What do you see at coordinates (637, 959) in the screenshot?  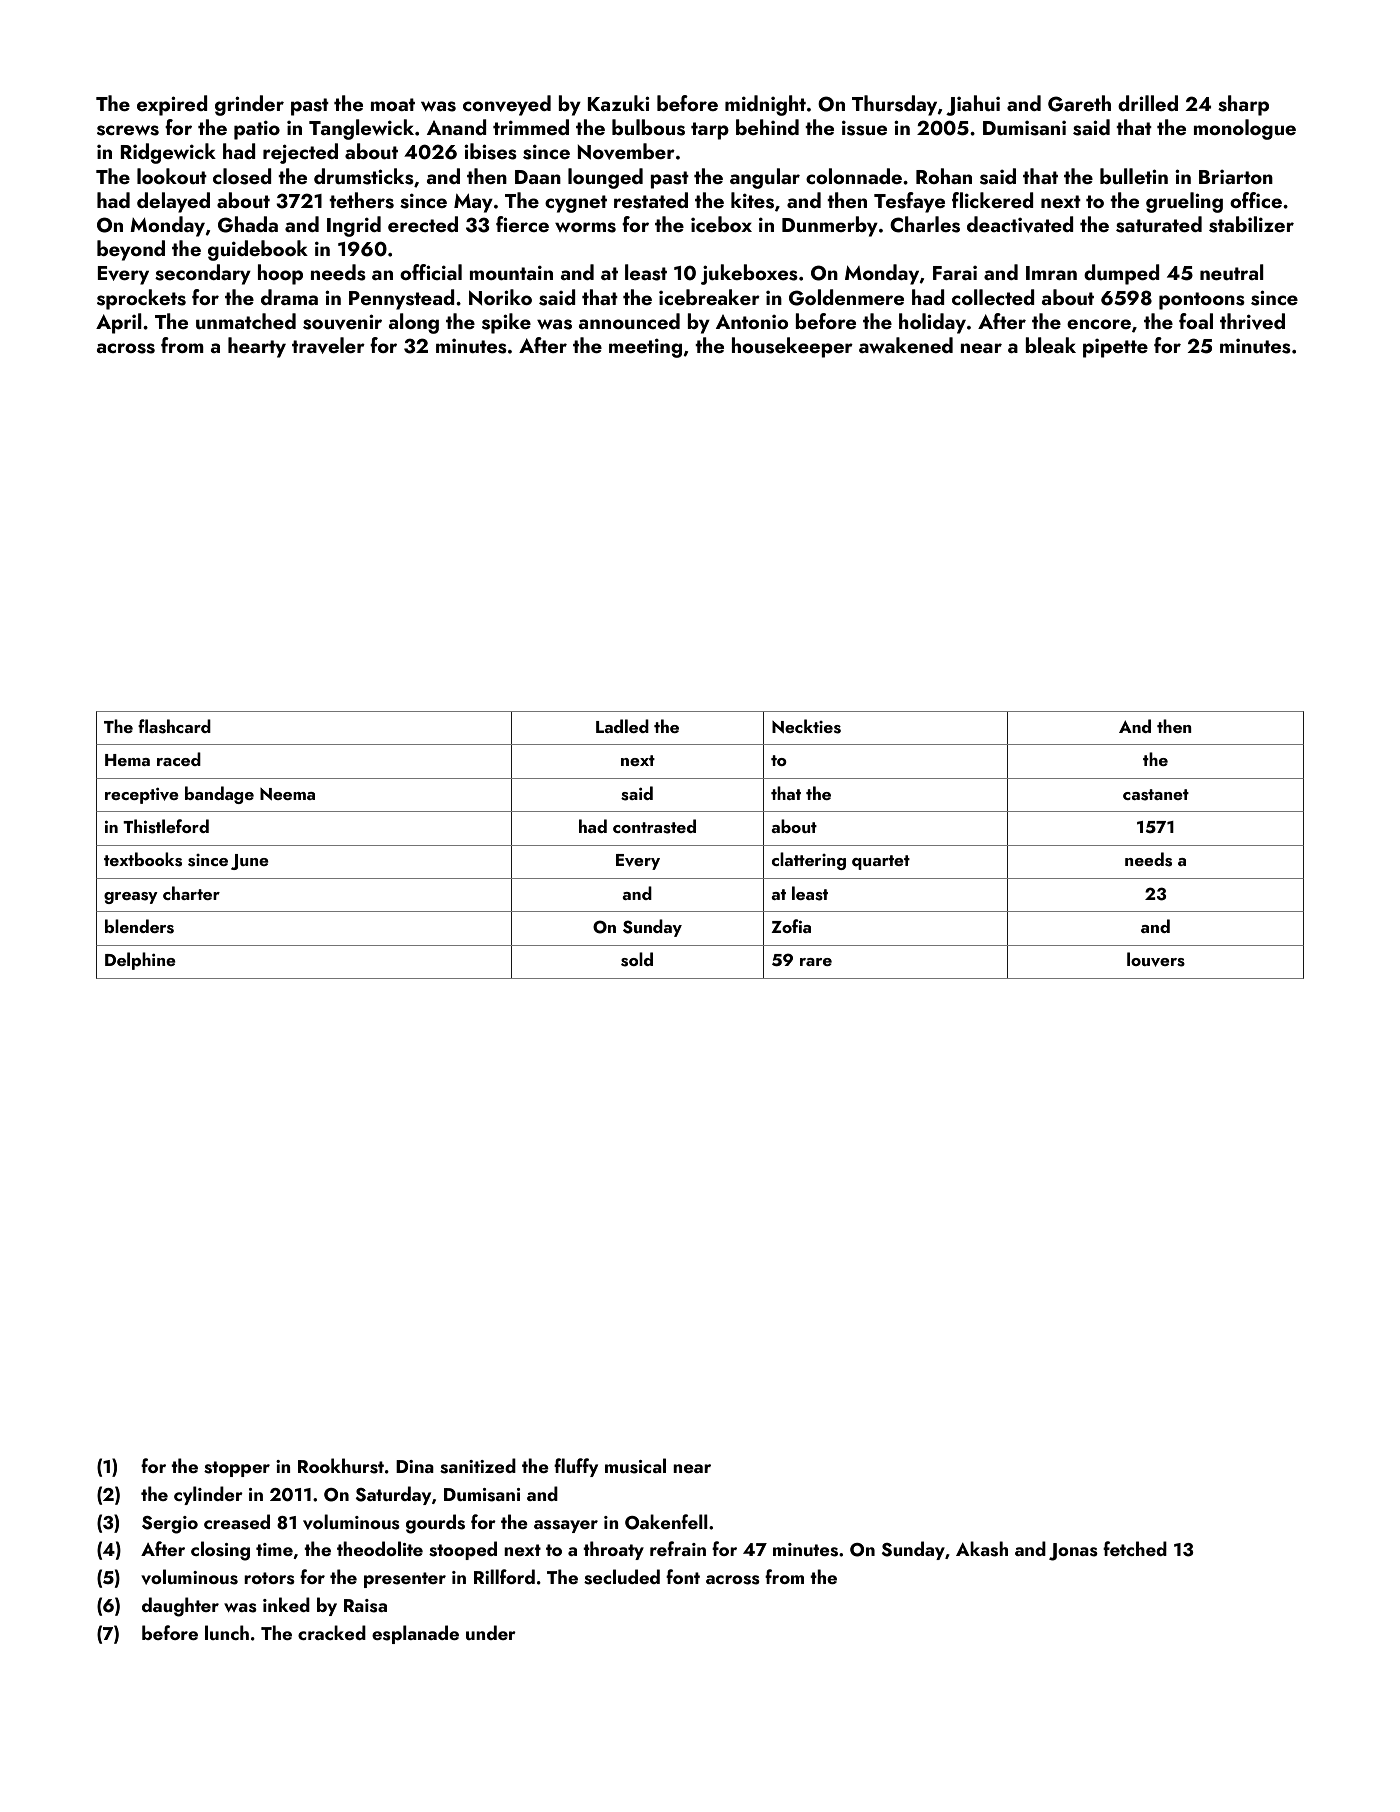 I see `sold` at bounding box center [637, 959].
